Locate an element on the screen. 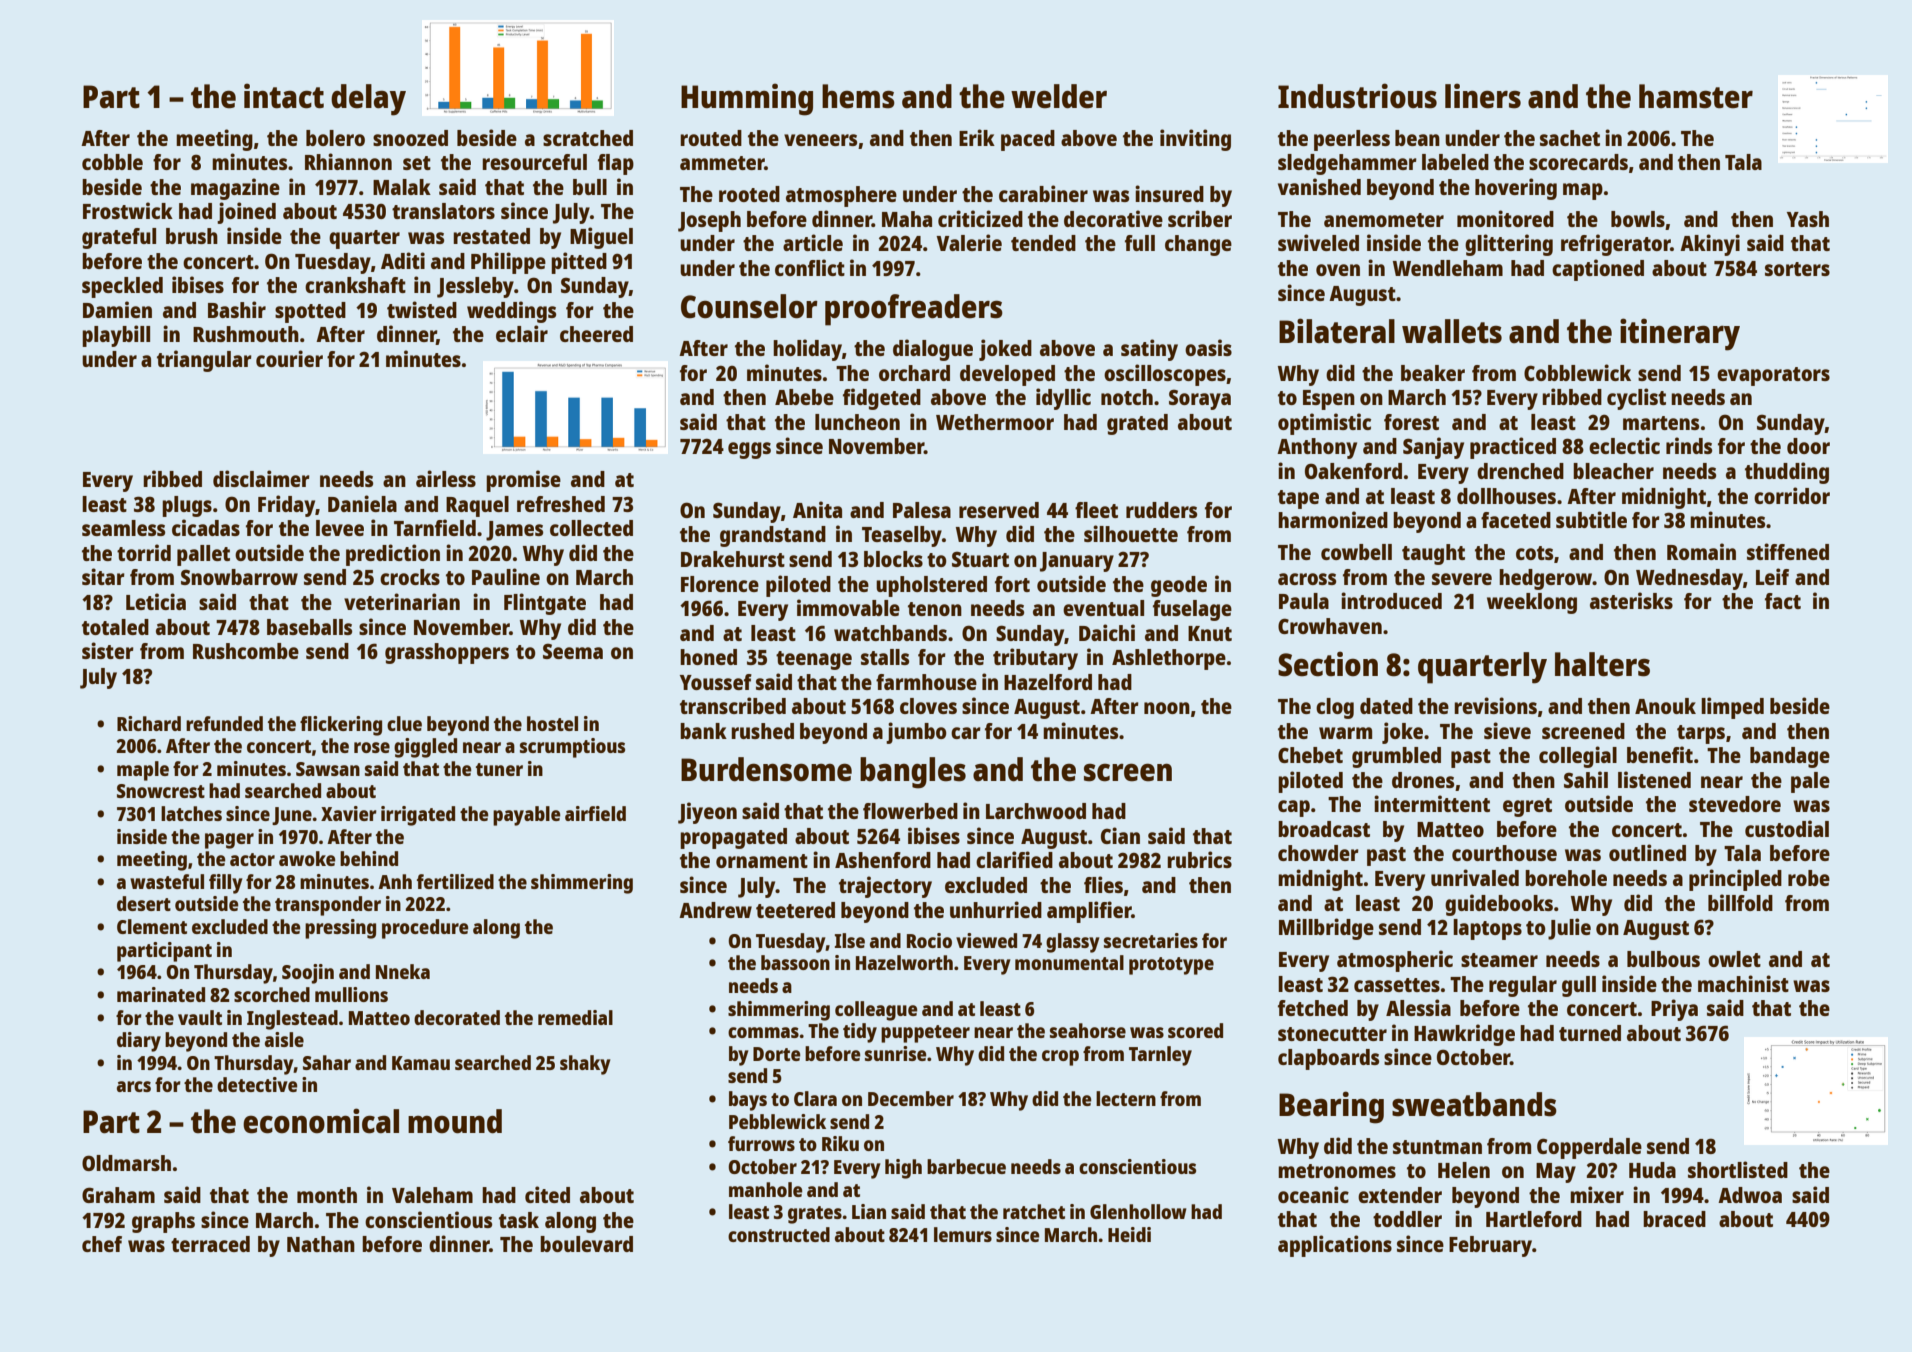 Image resolution: width=1912 pixels, height=1352 pixels. hamster is located at coordinates (1696, 96).
